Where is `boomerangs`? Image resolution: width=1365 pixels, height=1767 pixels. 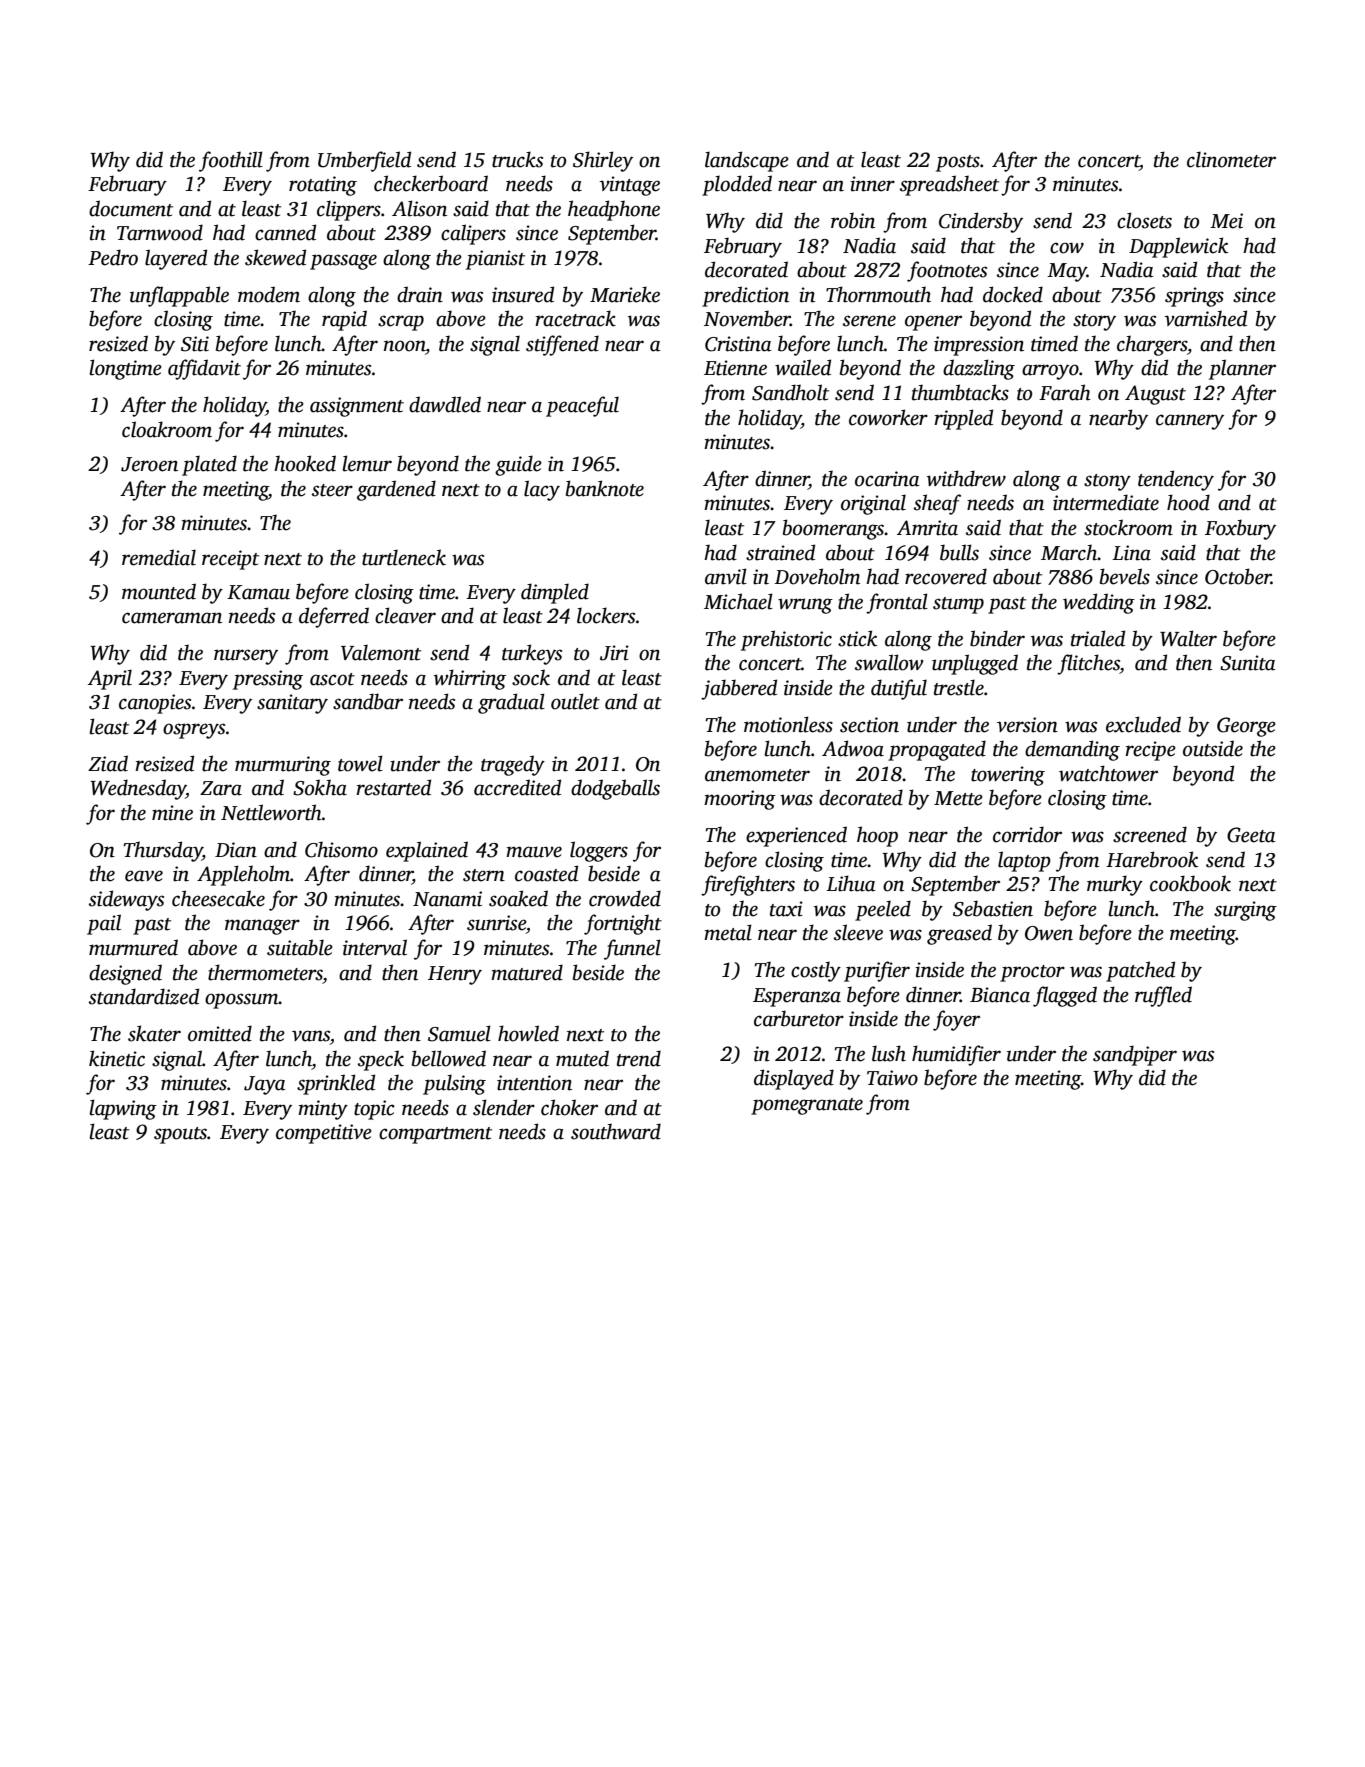
boomerangs is located at coordinates (833, 529).
